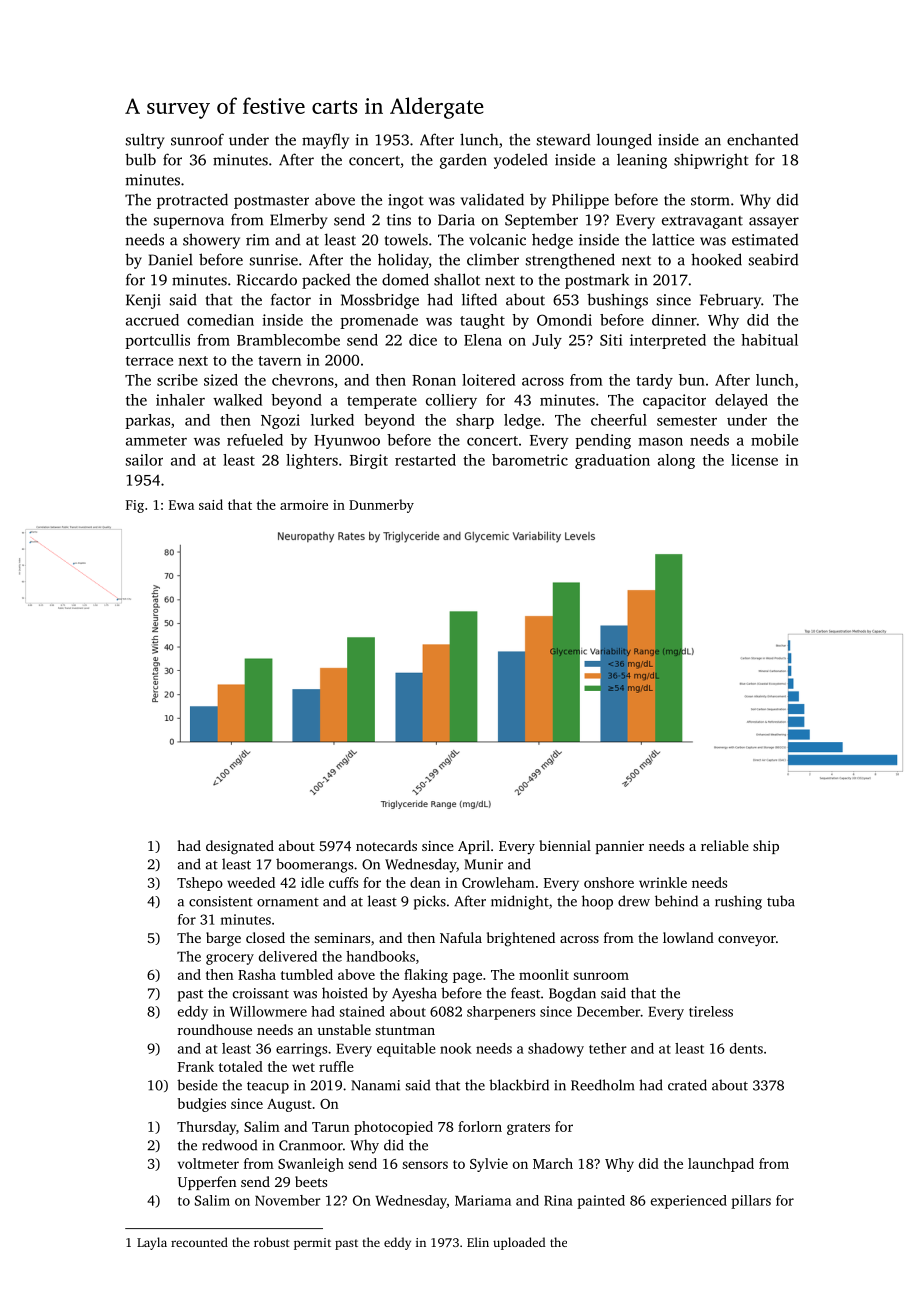  What do you see at coordinates (325, 141) in the screenshot?
I see `mayfly` at bounding box center [325, 141].
